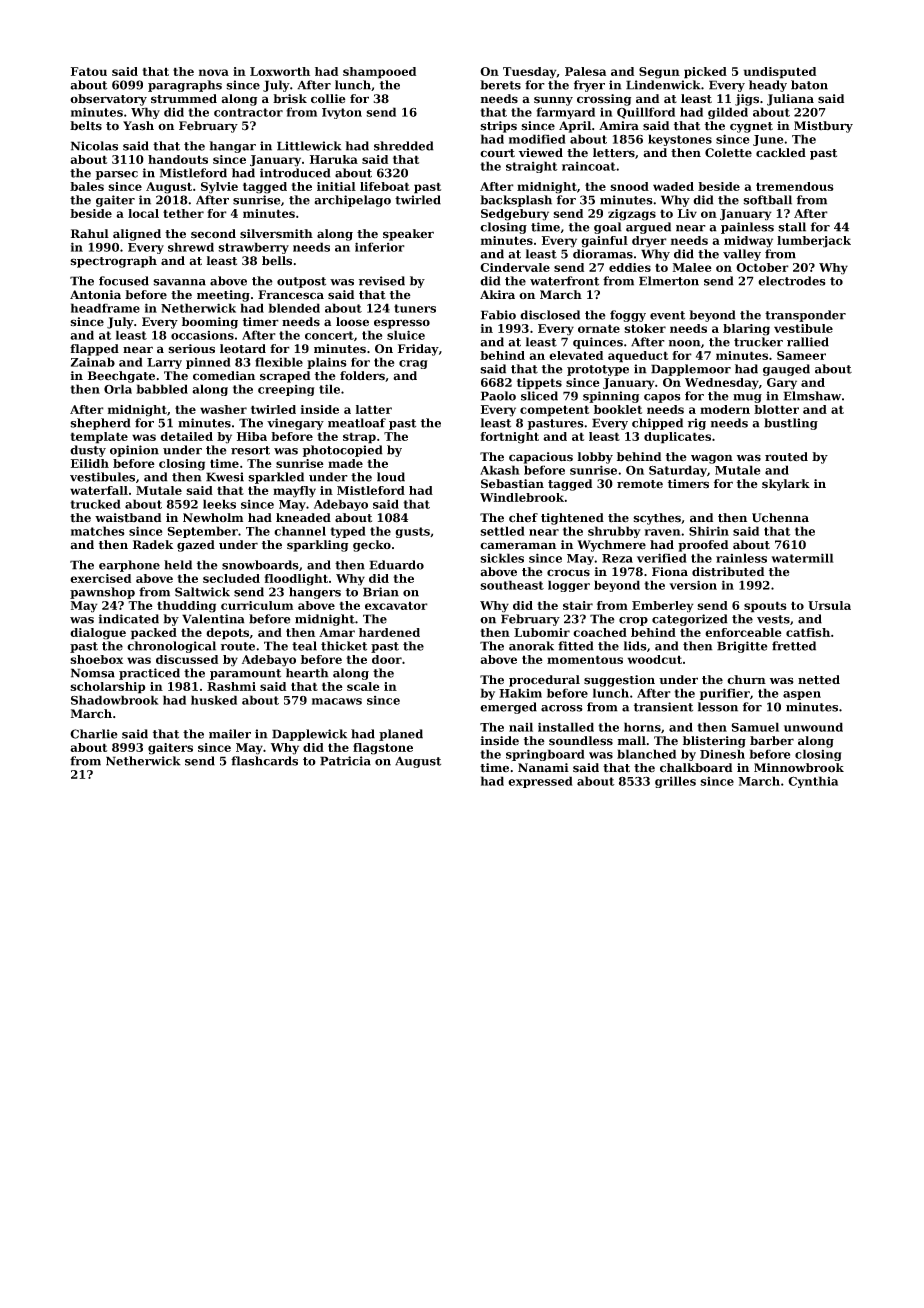  I want to click on Loxworth, so click(280, 71).
